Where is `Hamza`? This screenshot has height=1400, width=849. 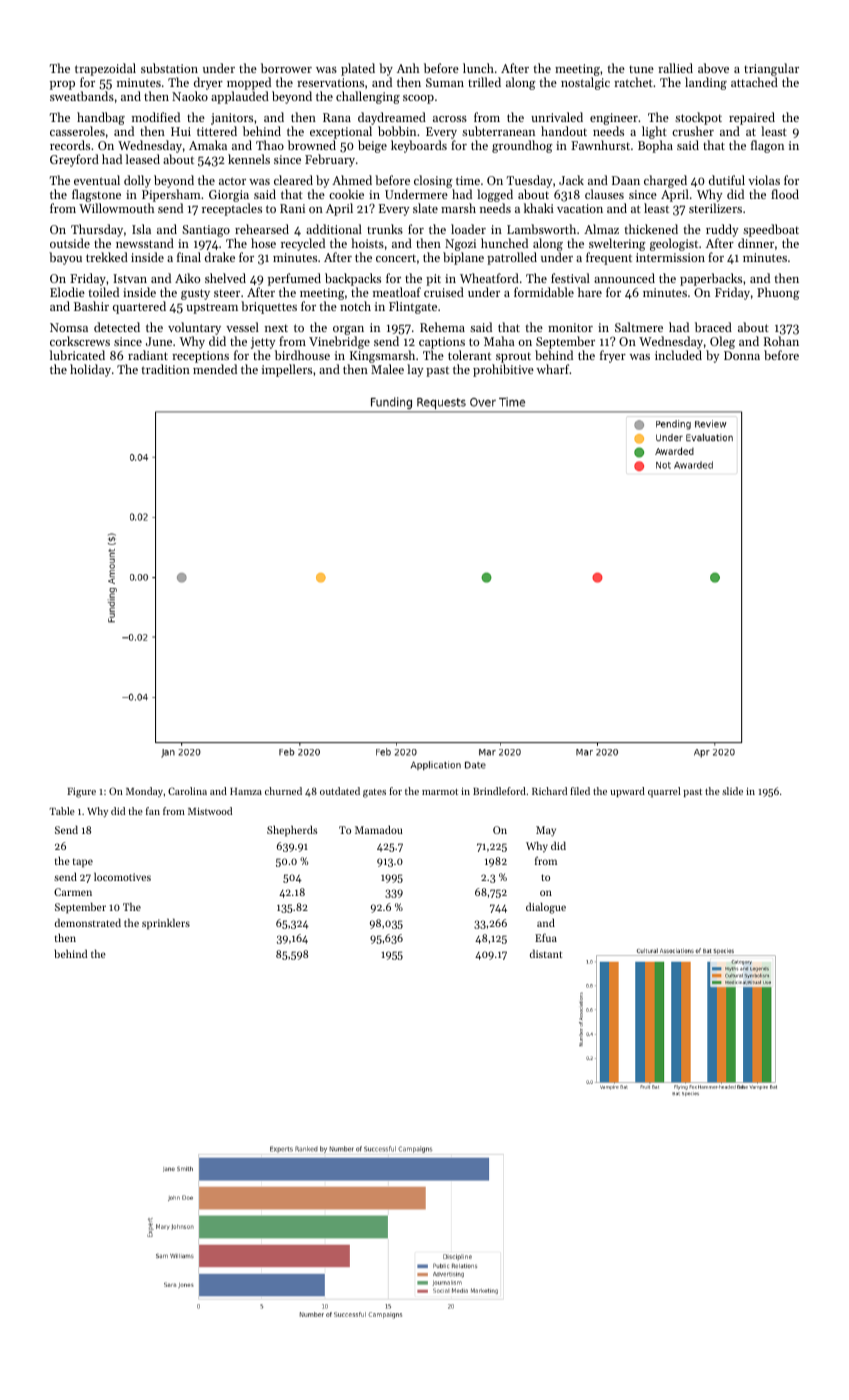
Hamza is located at coordinates (246, 791).
